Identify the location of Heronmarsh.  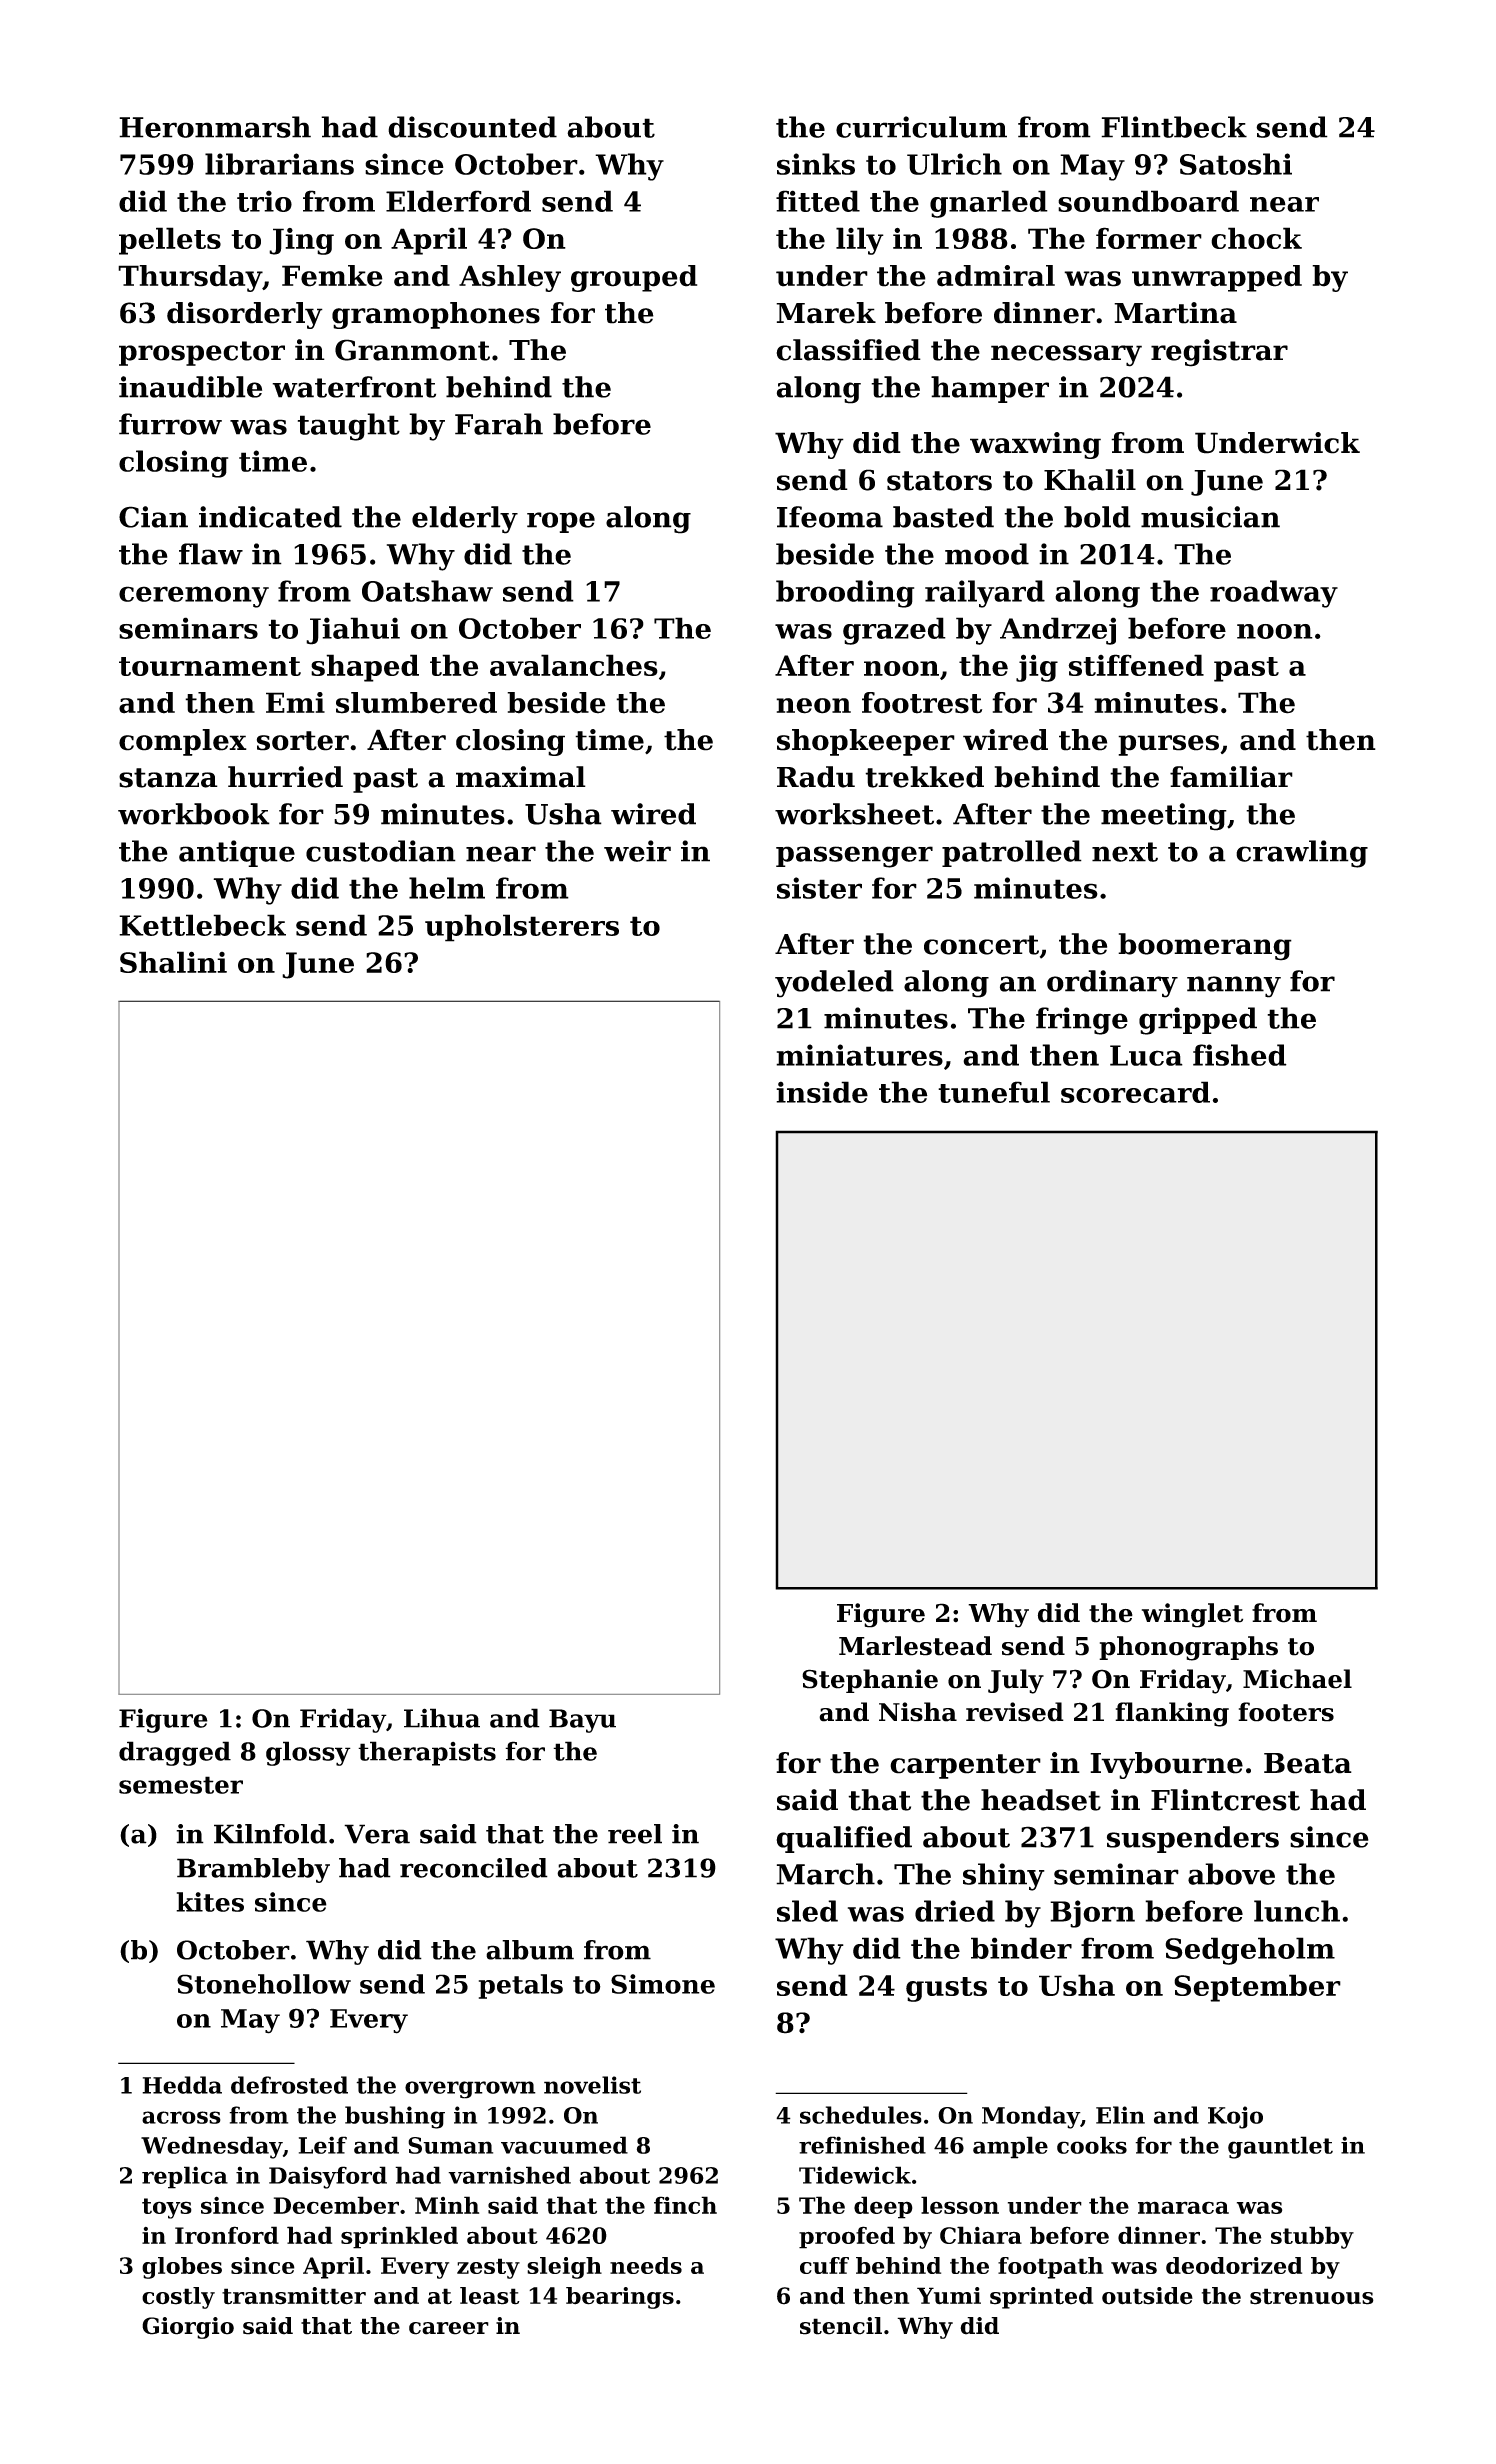
(215, 127).
